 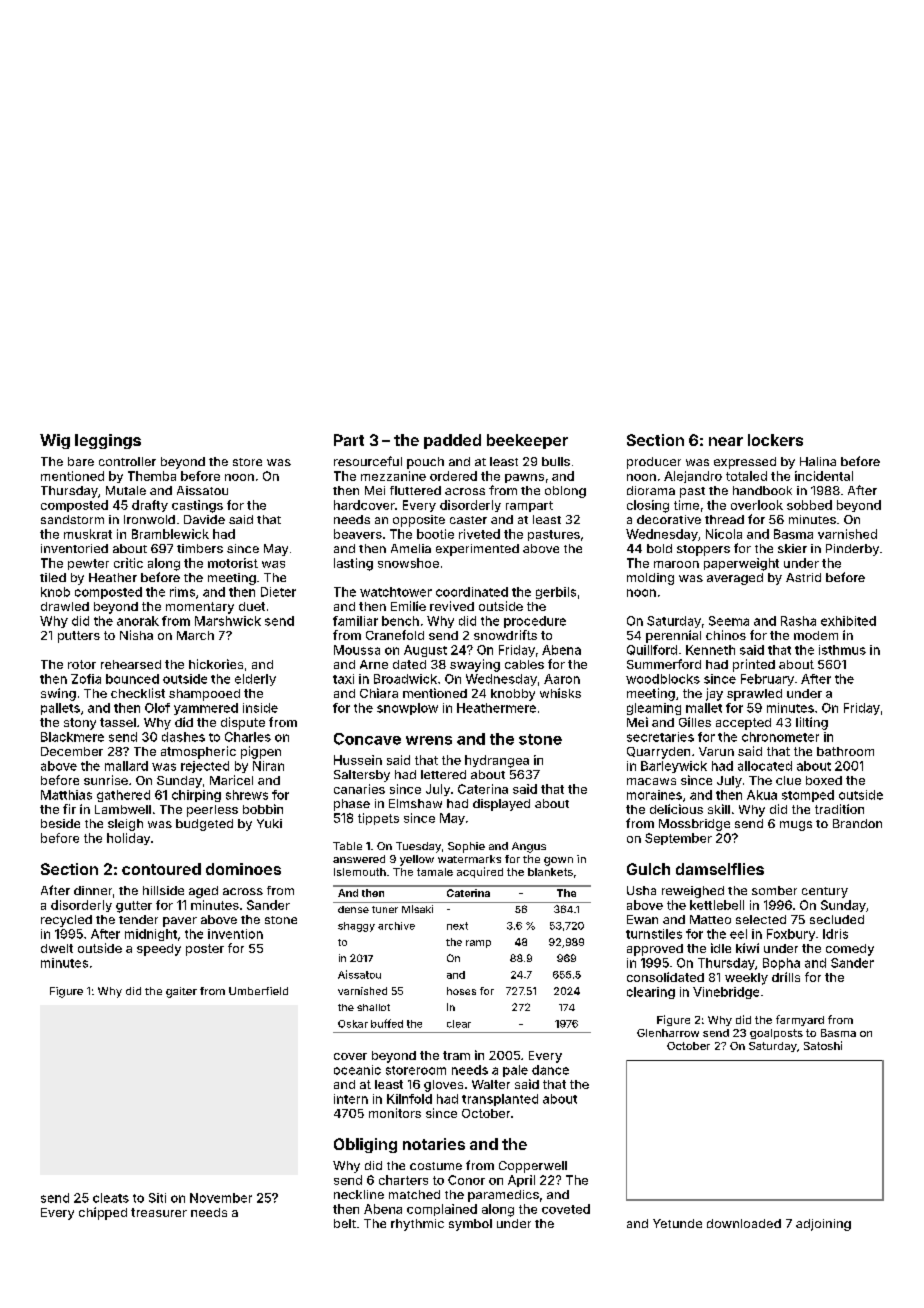 What do you see at coordinates (776, 1034) in the image?
I see `goalposts` at bounding box center [776, 1034].
